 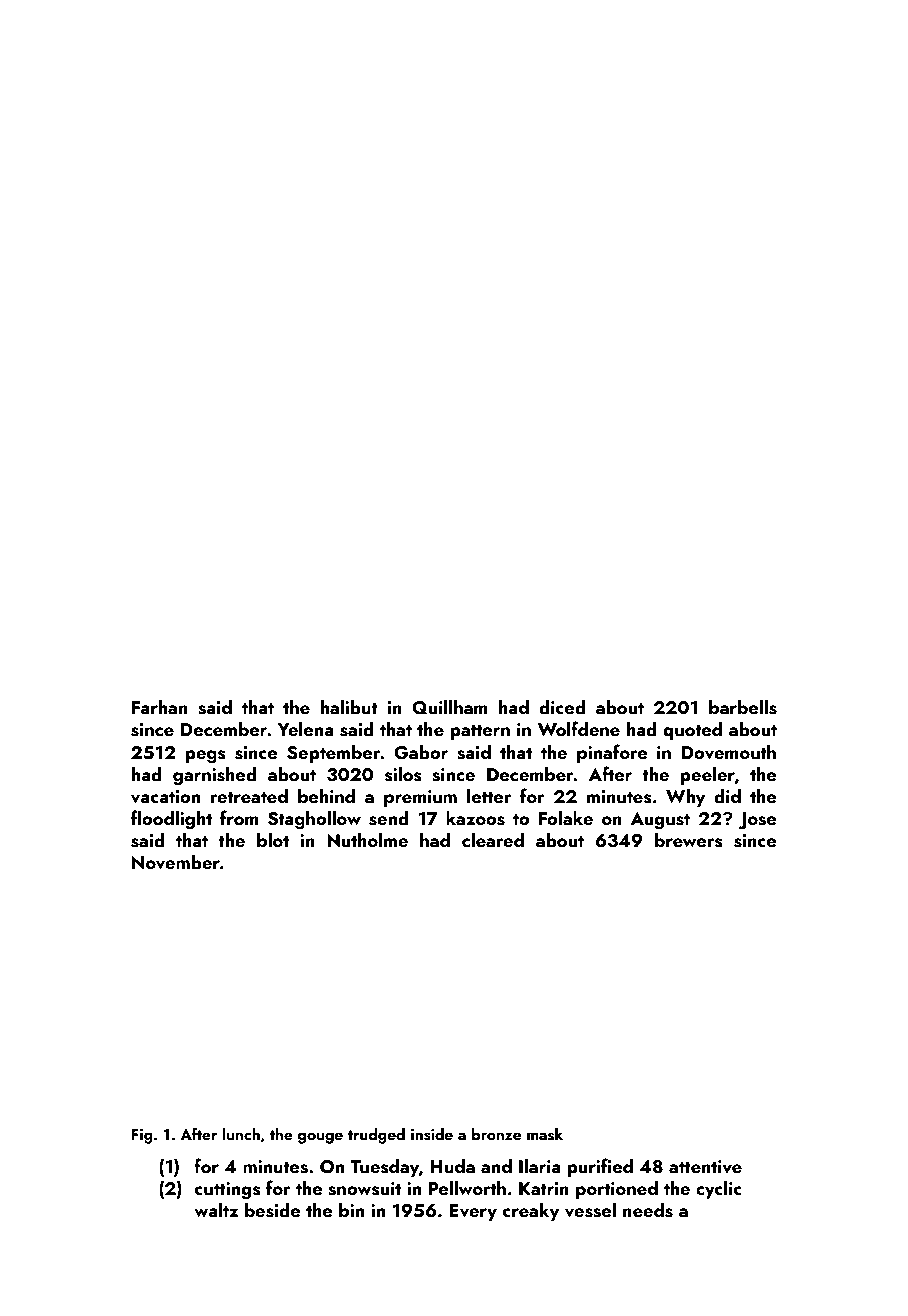 What do you see at coordinates (727, 795) in the image?
I see `did` at bounding box center [727, 795].
